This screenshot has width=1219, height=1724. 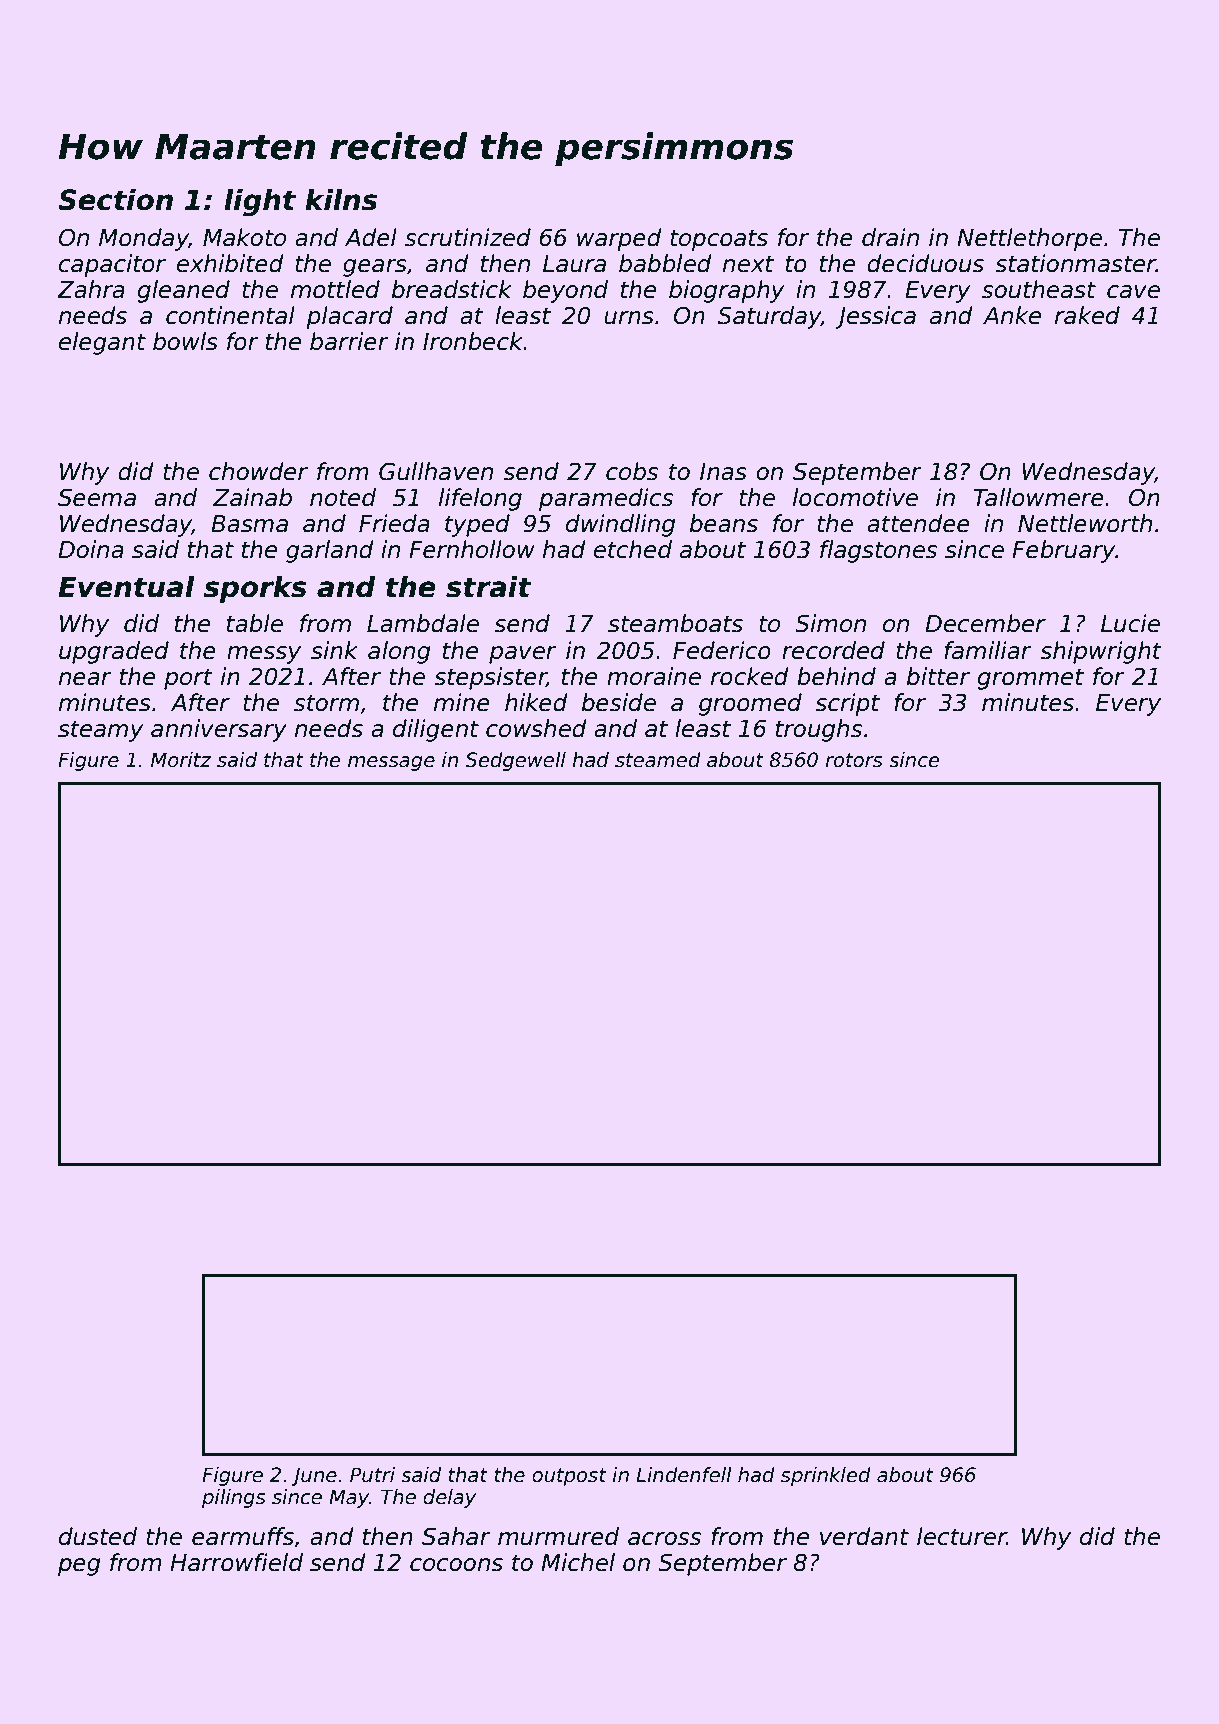 What do you see at coordinates (1029, 239) in the screenshot?
I see `Nettlethorpe` at bounding box center [1029, 239].
